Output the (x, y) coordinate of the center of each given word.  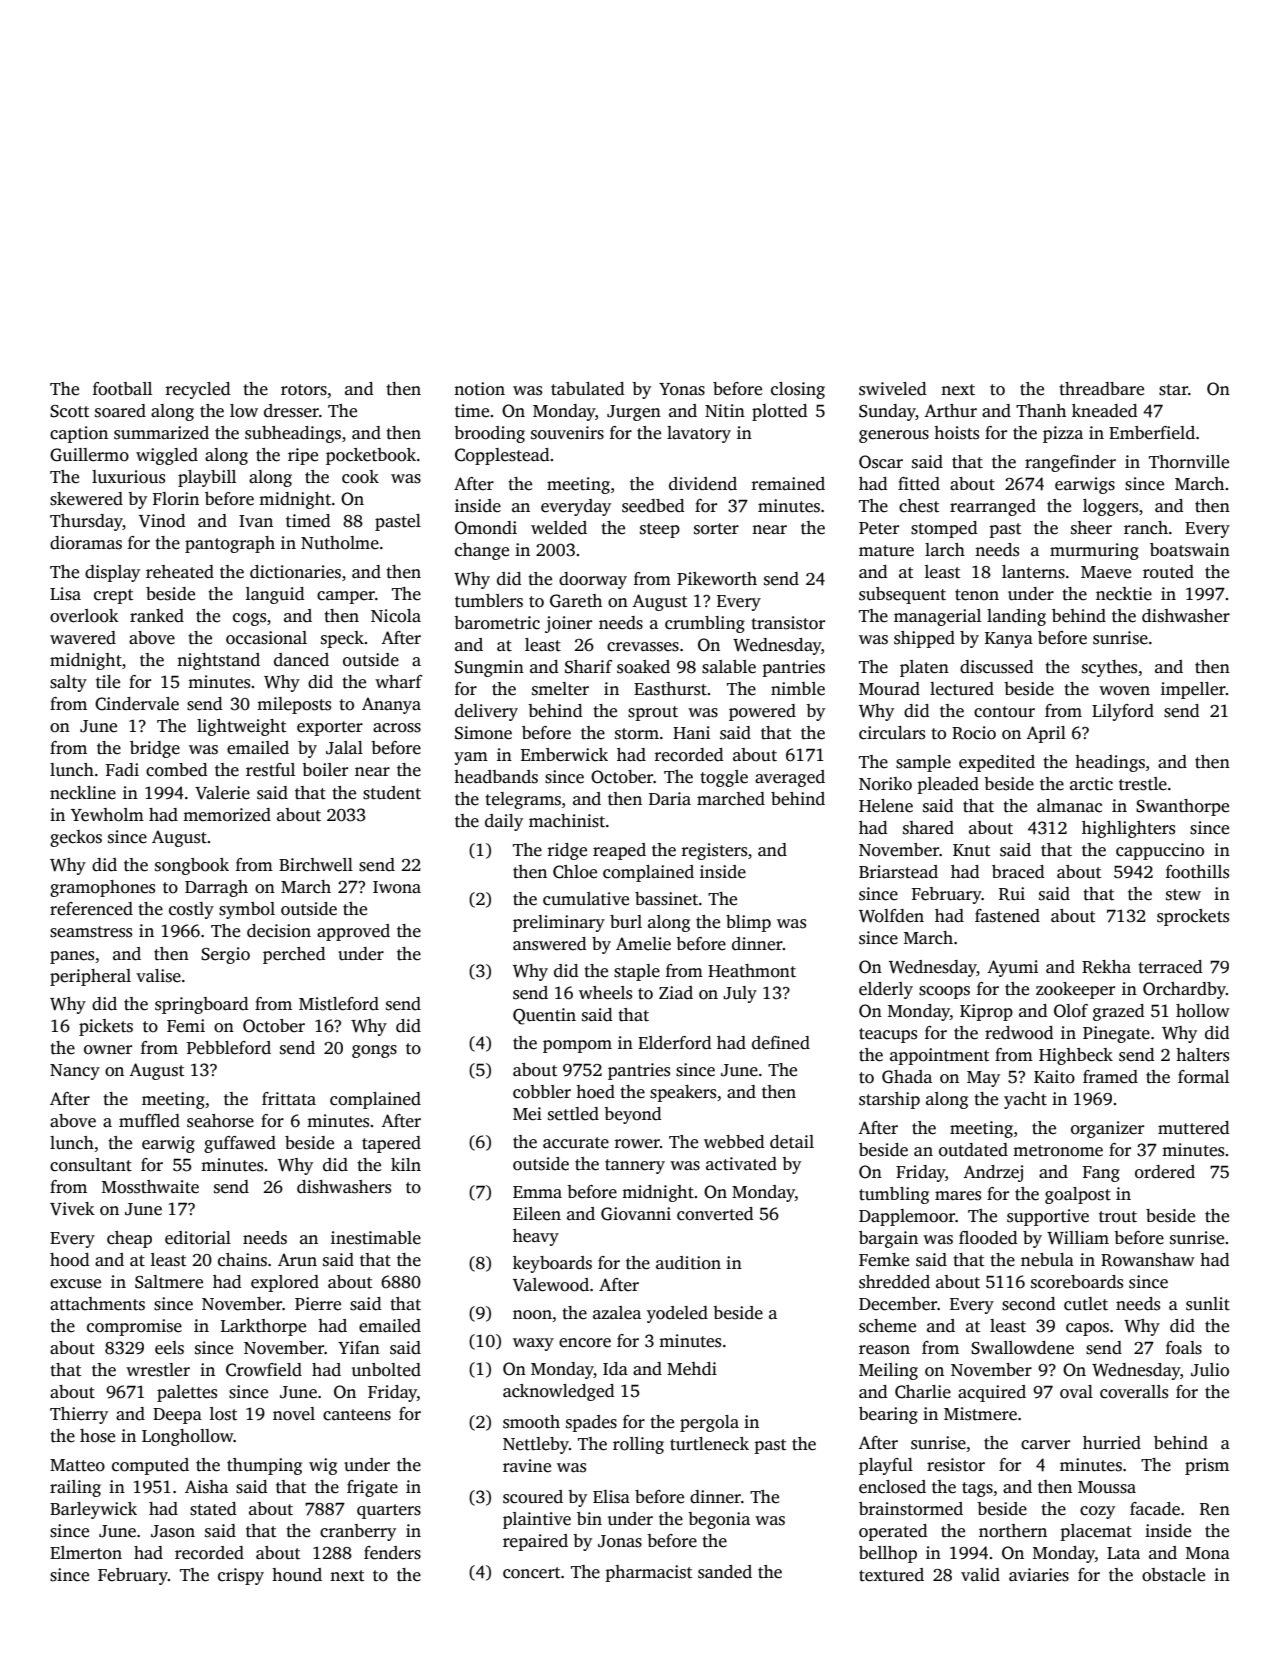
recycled (198, 390)
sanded (725, 1572)
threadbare (1101, 389)
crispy (241, 1576)
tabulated (587, 389)
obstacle (1173, 1575)
